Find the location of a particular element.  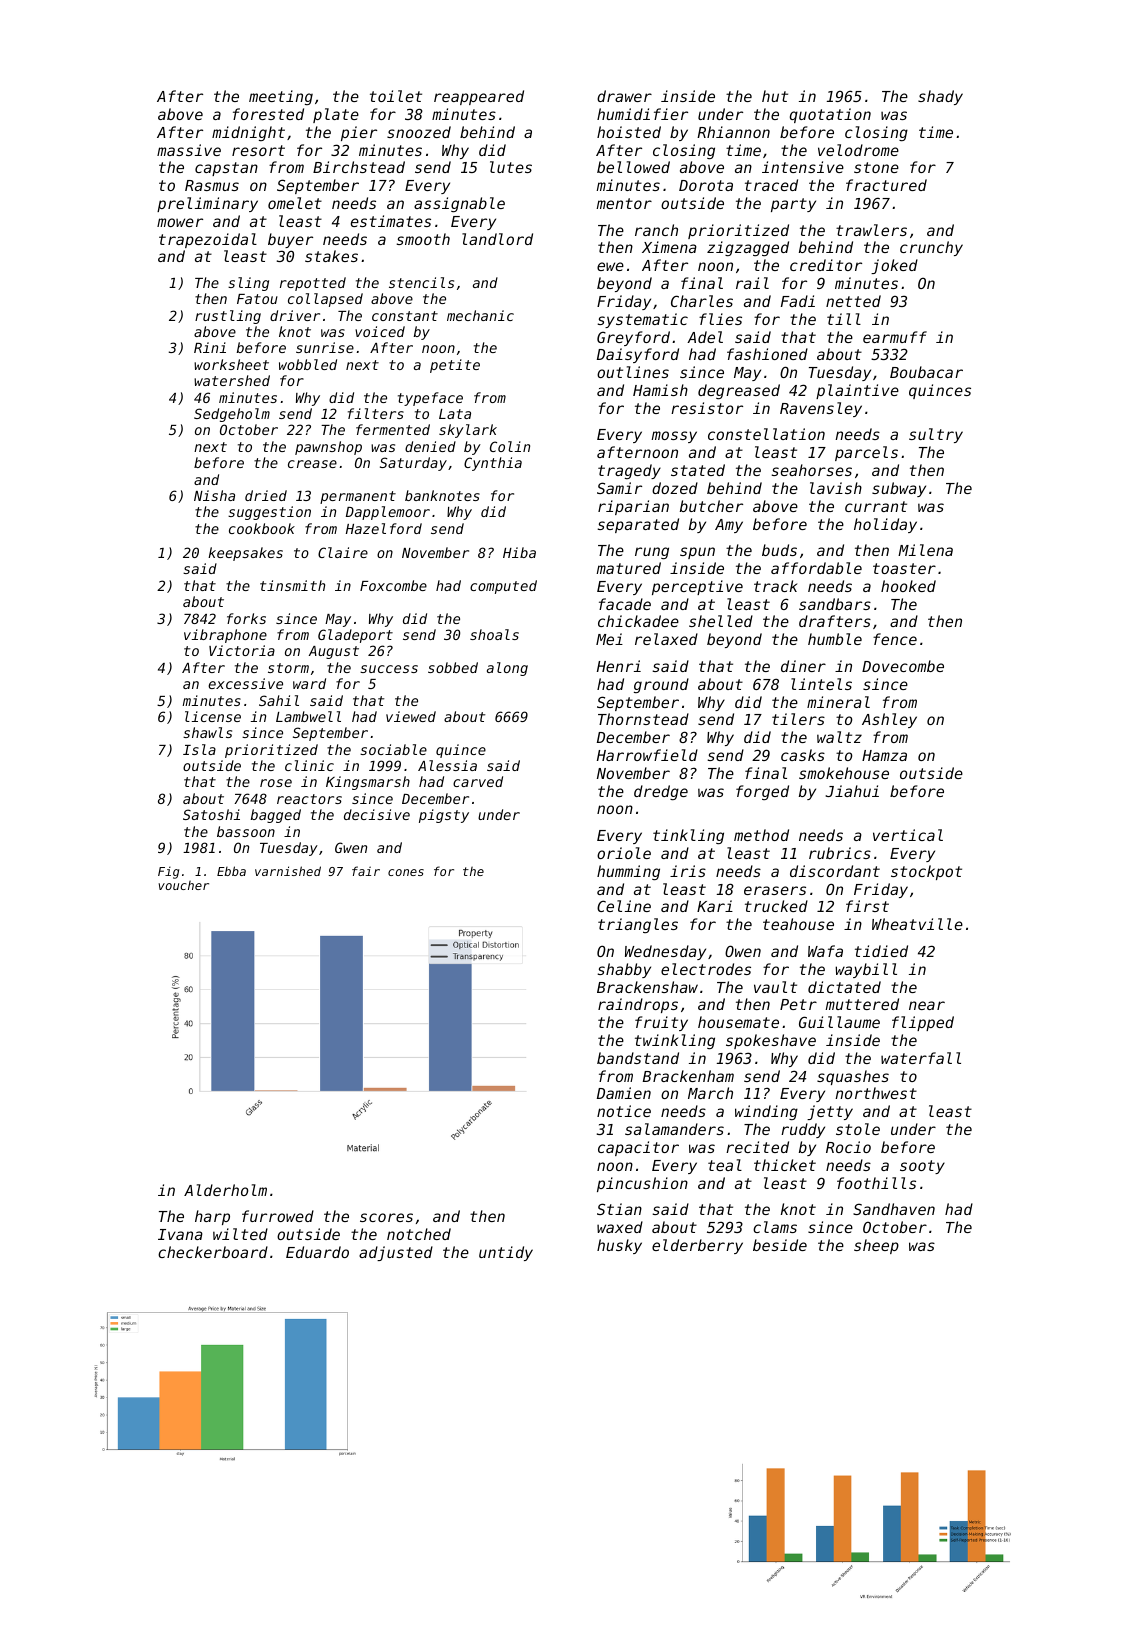

cones is located at coordinates (406, 872).
